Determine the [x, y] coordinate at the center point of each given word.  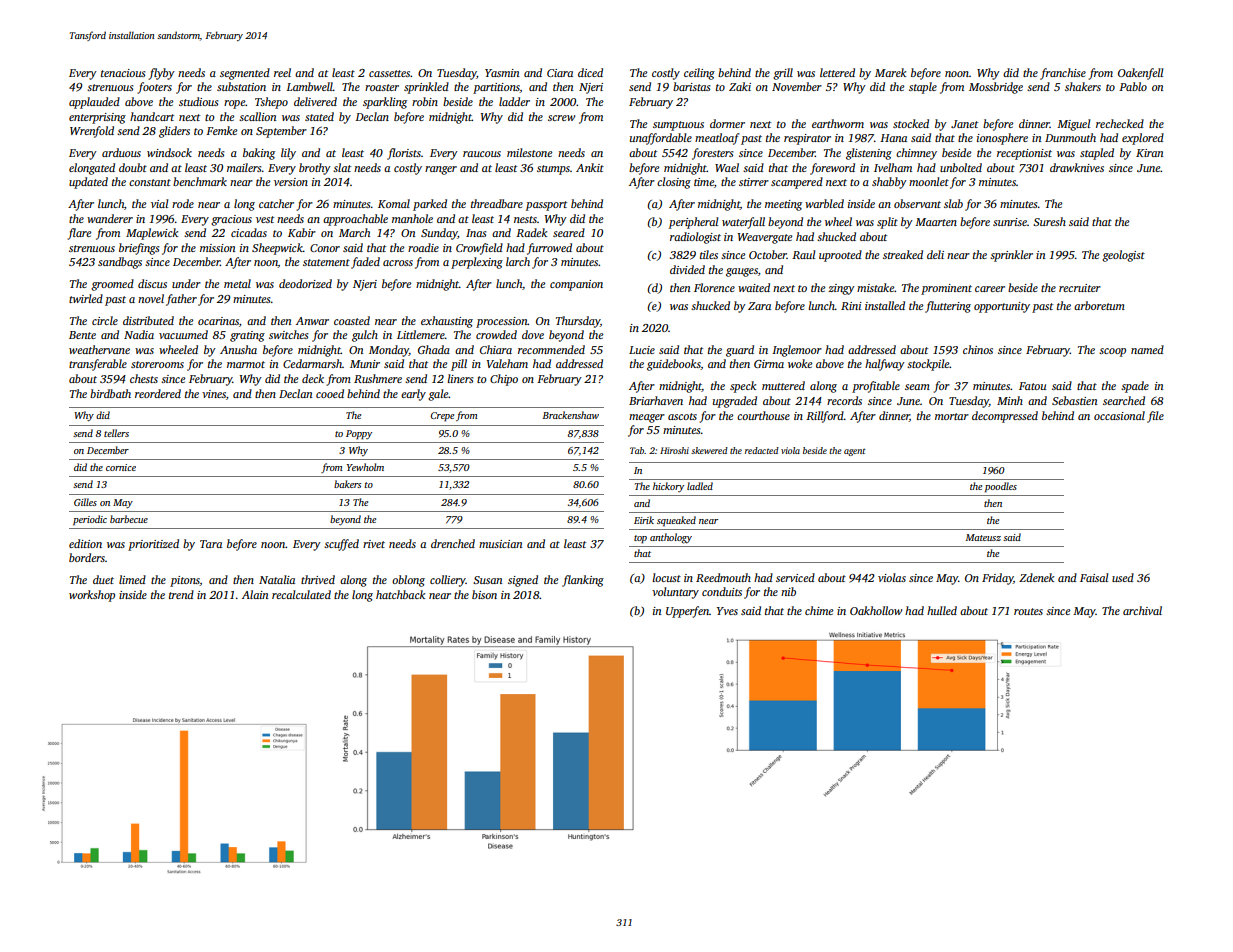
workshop [92, 596]
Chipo [504, 380]
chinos [978, 349]
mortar [952, 416]
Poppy [359, 435]
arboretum [1099, 305]
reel [282, 72]
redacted [762, 450]
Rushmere [378, 378]
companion [576, 285]
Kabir [302, 232]
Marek [890, 72]
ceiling [699, 74]
